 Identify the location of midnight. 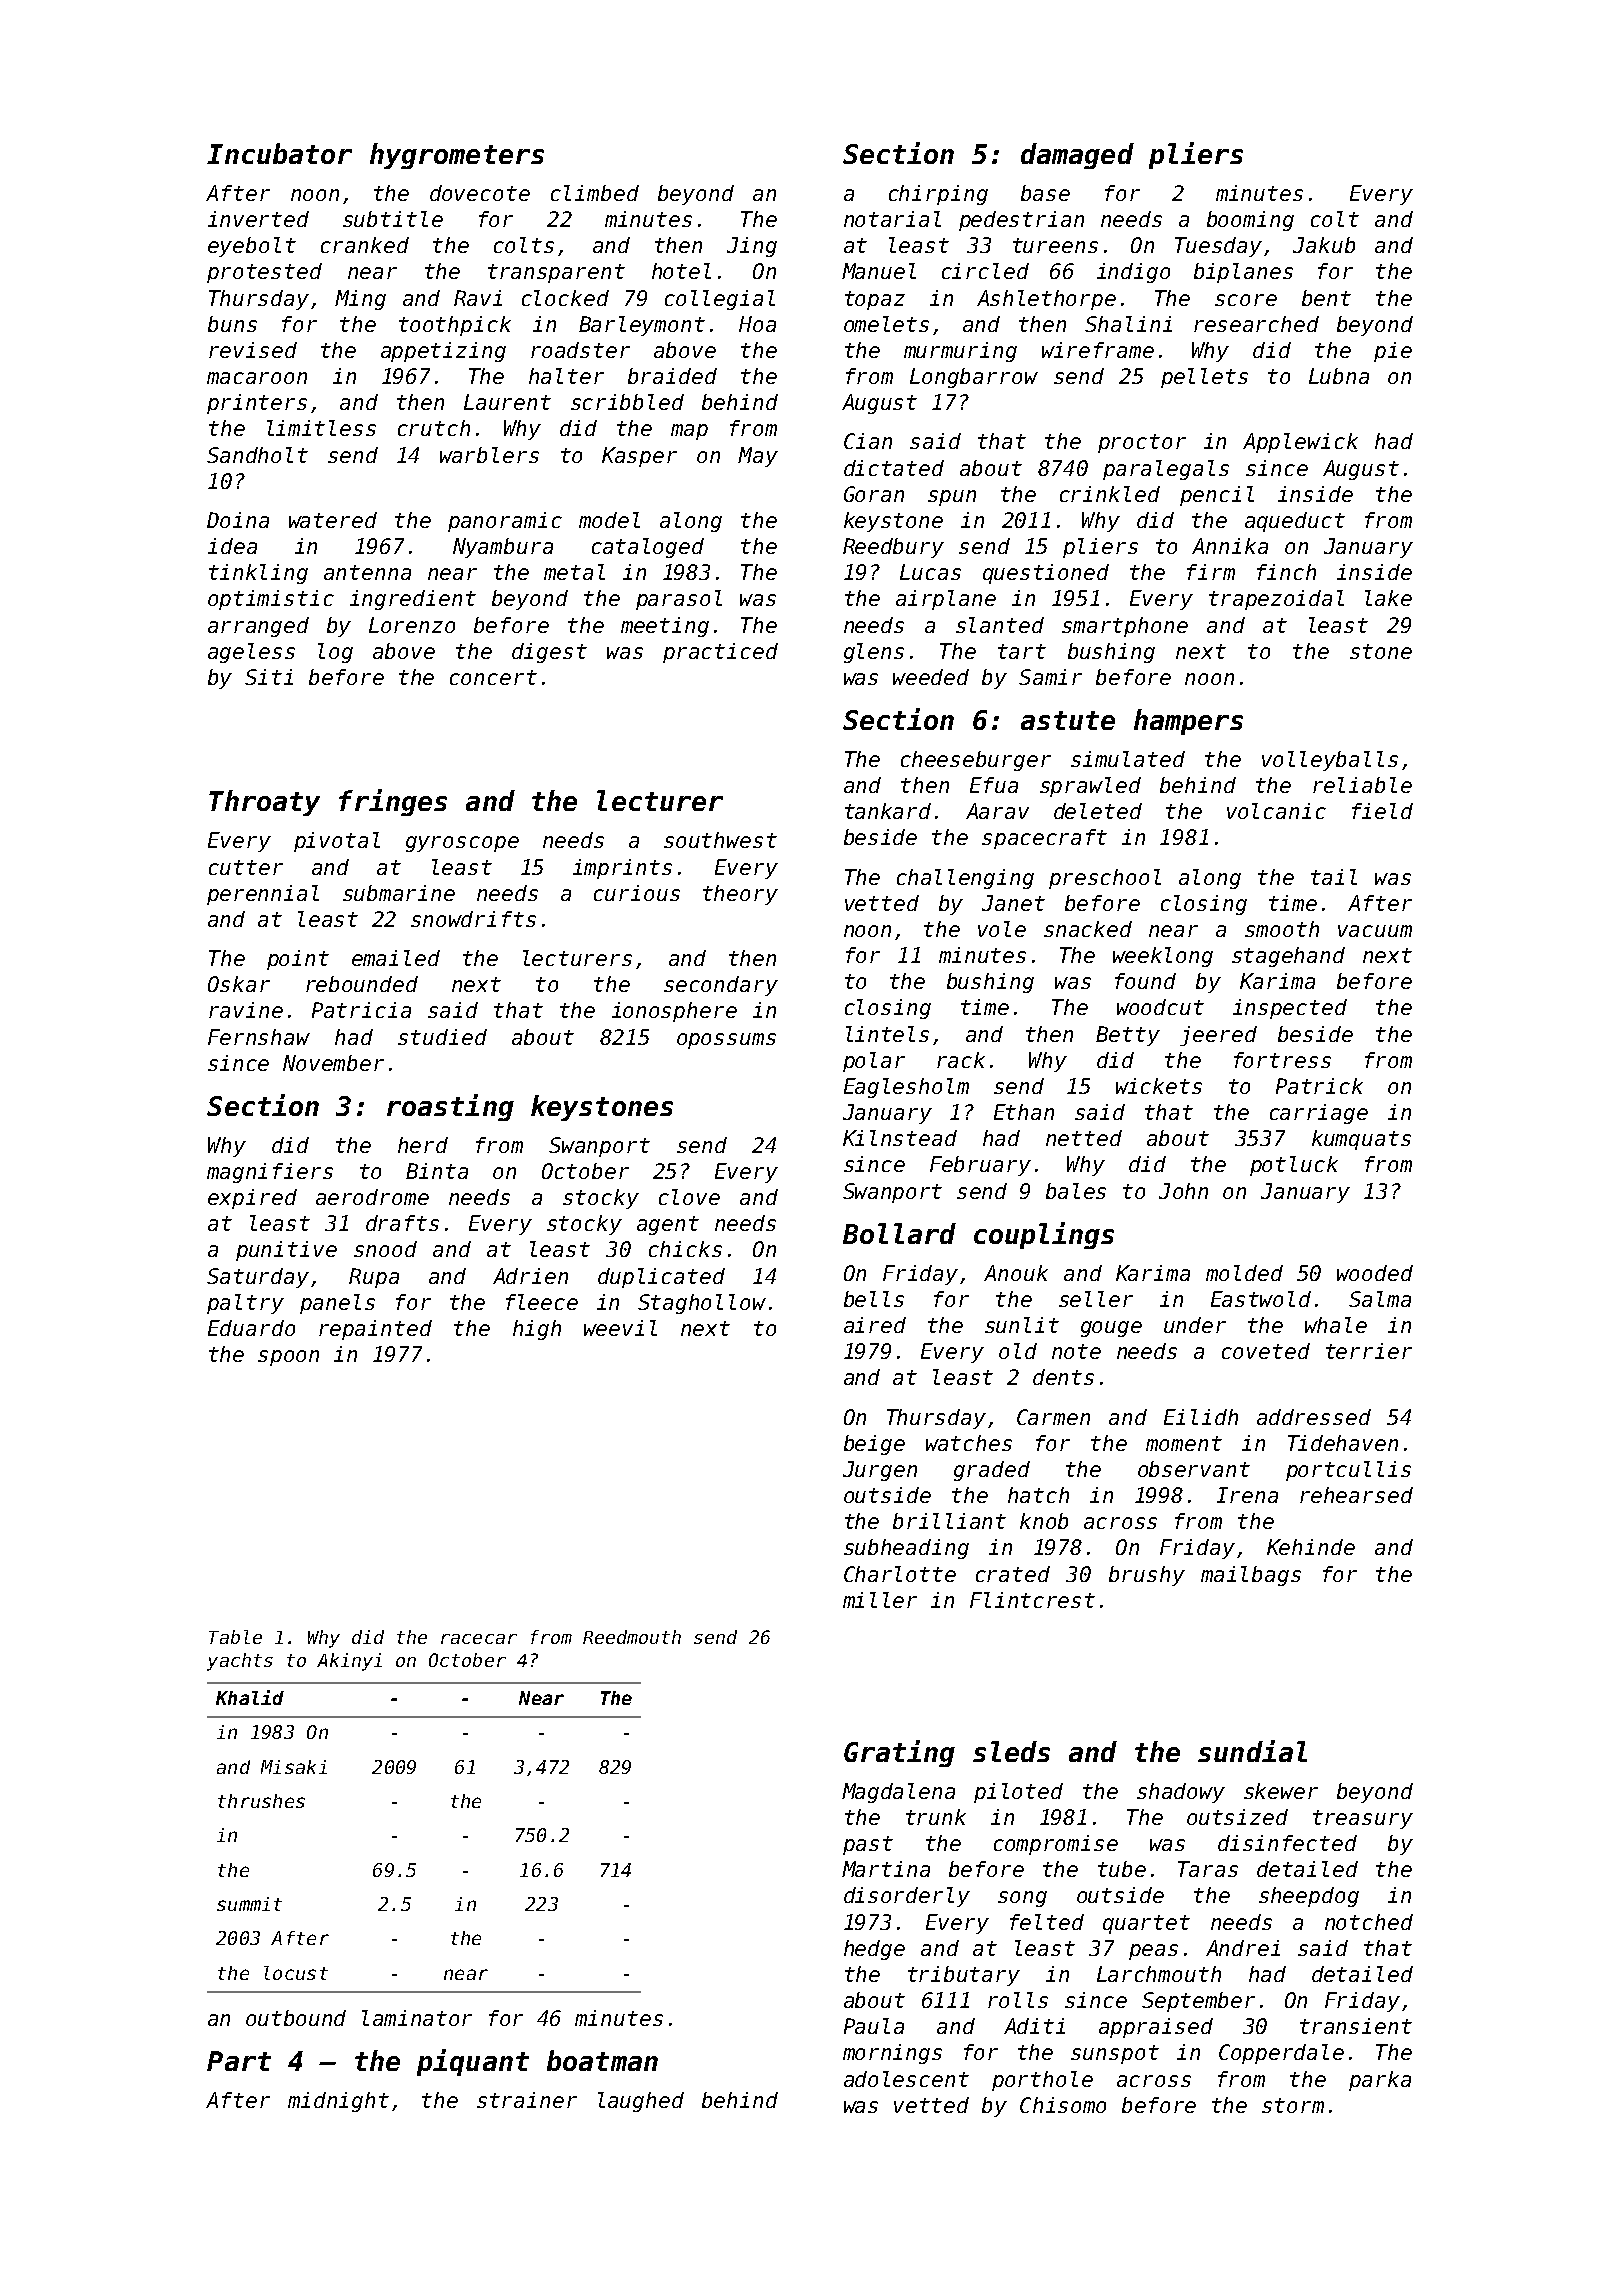
(338, 2102).
